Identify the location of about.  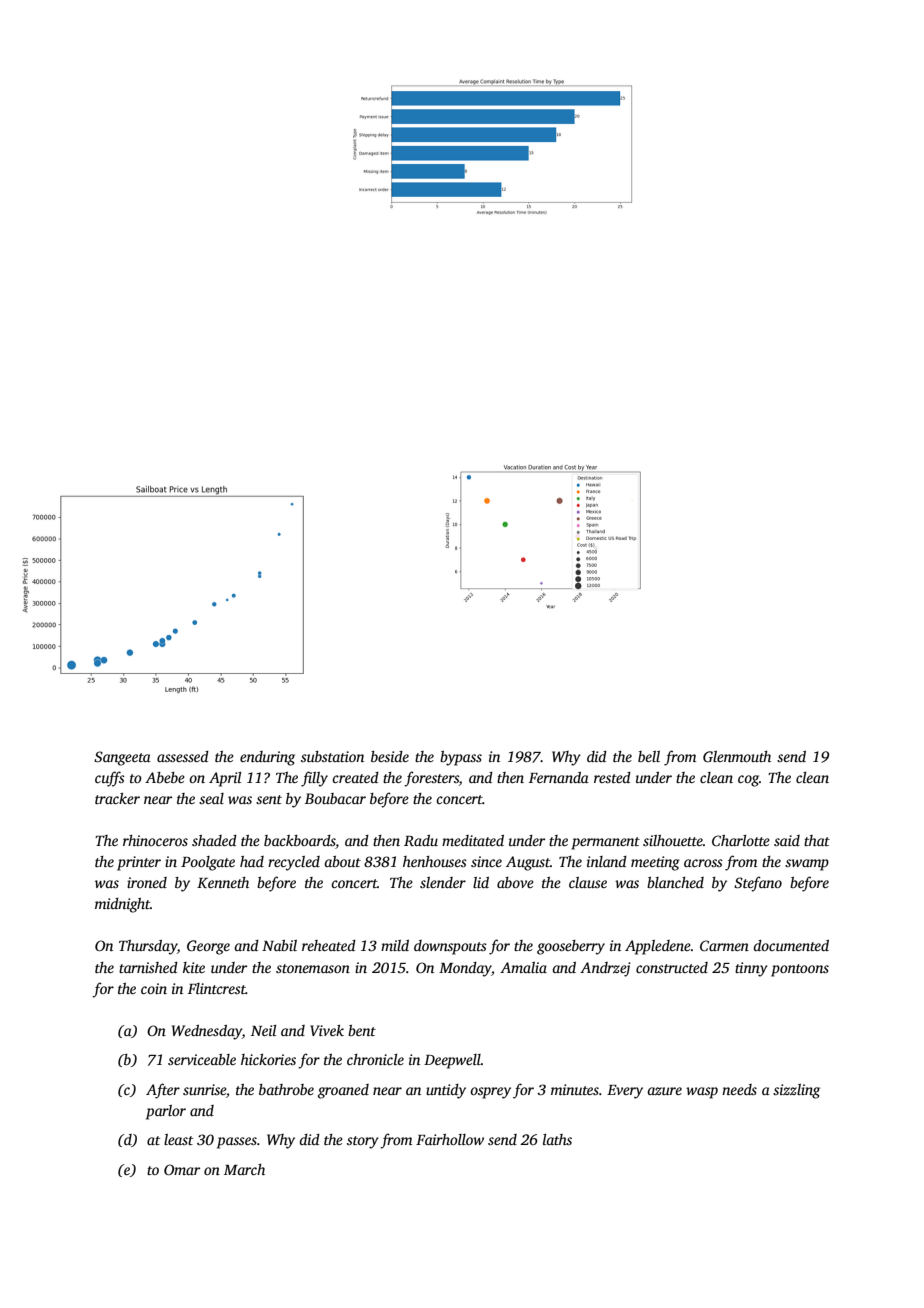
(342, 861).
